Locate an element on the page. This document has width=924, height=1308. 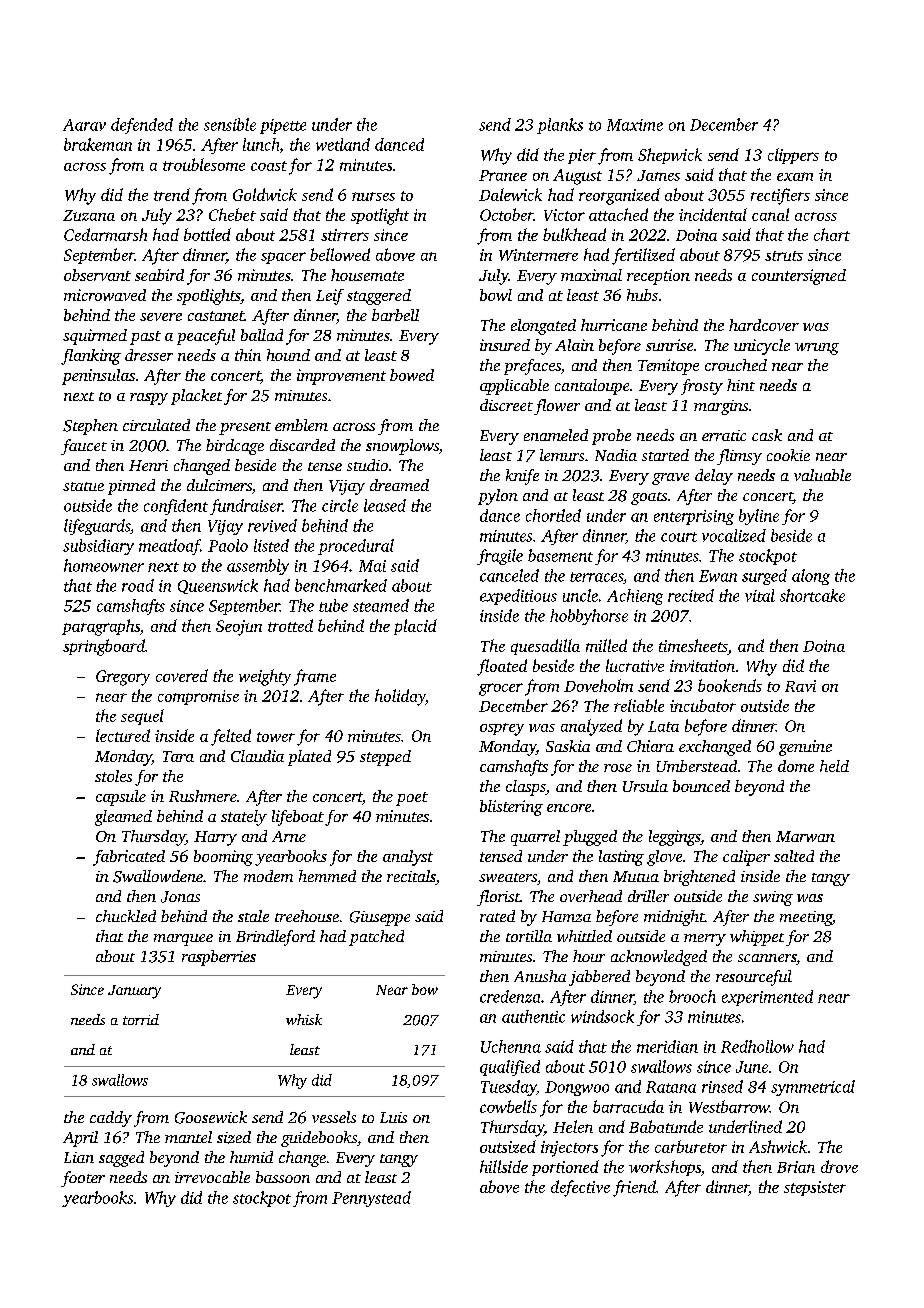
Chebet is located at coordinates (232, 214).
